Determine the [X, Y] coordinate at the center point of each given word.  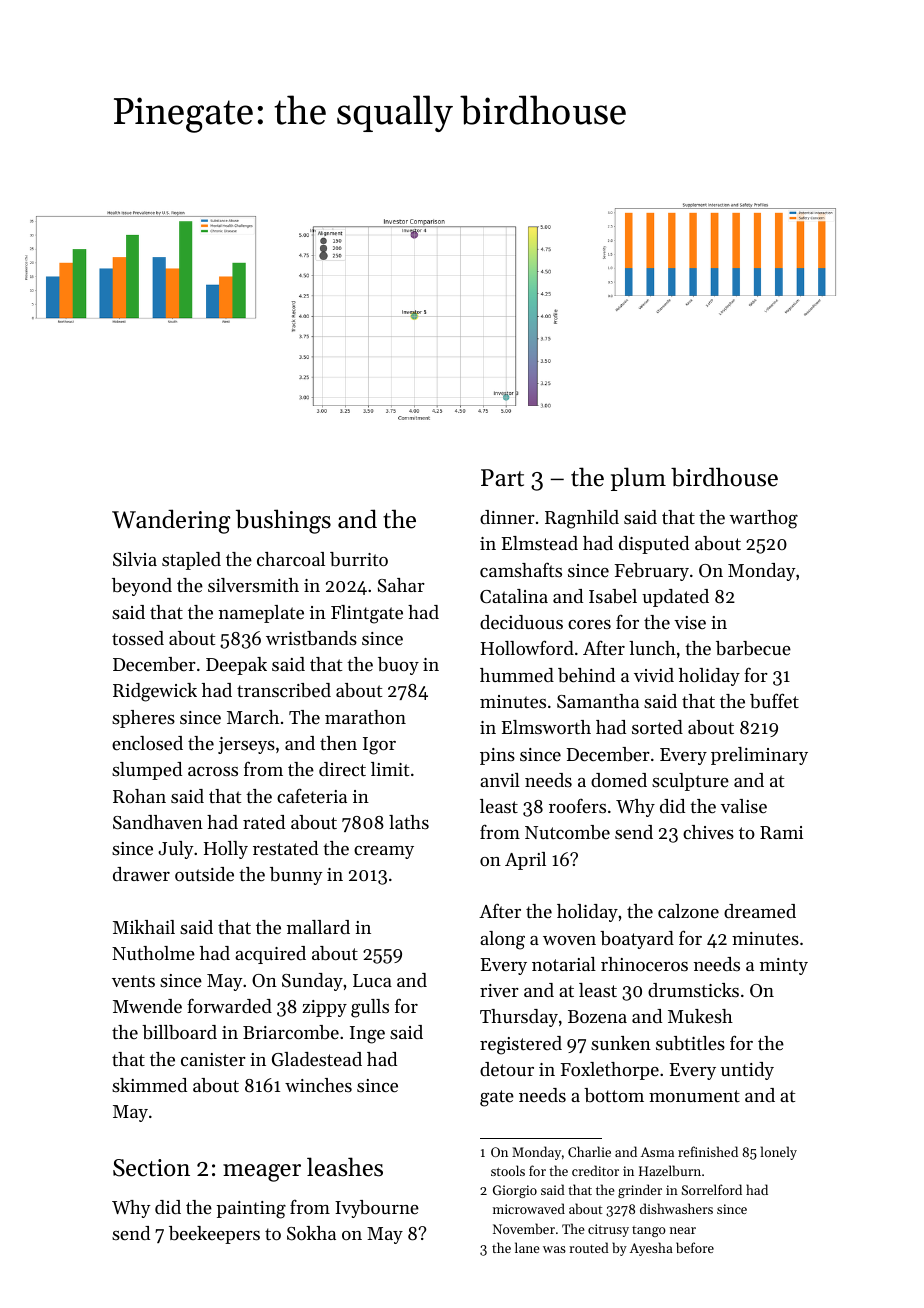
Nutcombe [567, 832]
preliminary [759, 756]
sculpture [690, 782]
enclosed [147, 743]
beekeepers [214, 1235]
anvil [500, 780]
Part [502, 478]
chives [708, 832]
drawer [141, 874]
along [502, 940]
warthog [763, 519]
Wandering [171, 521]
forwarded [229, 1005]
